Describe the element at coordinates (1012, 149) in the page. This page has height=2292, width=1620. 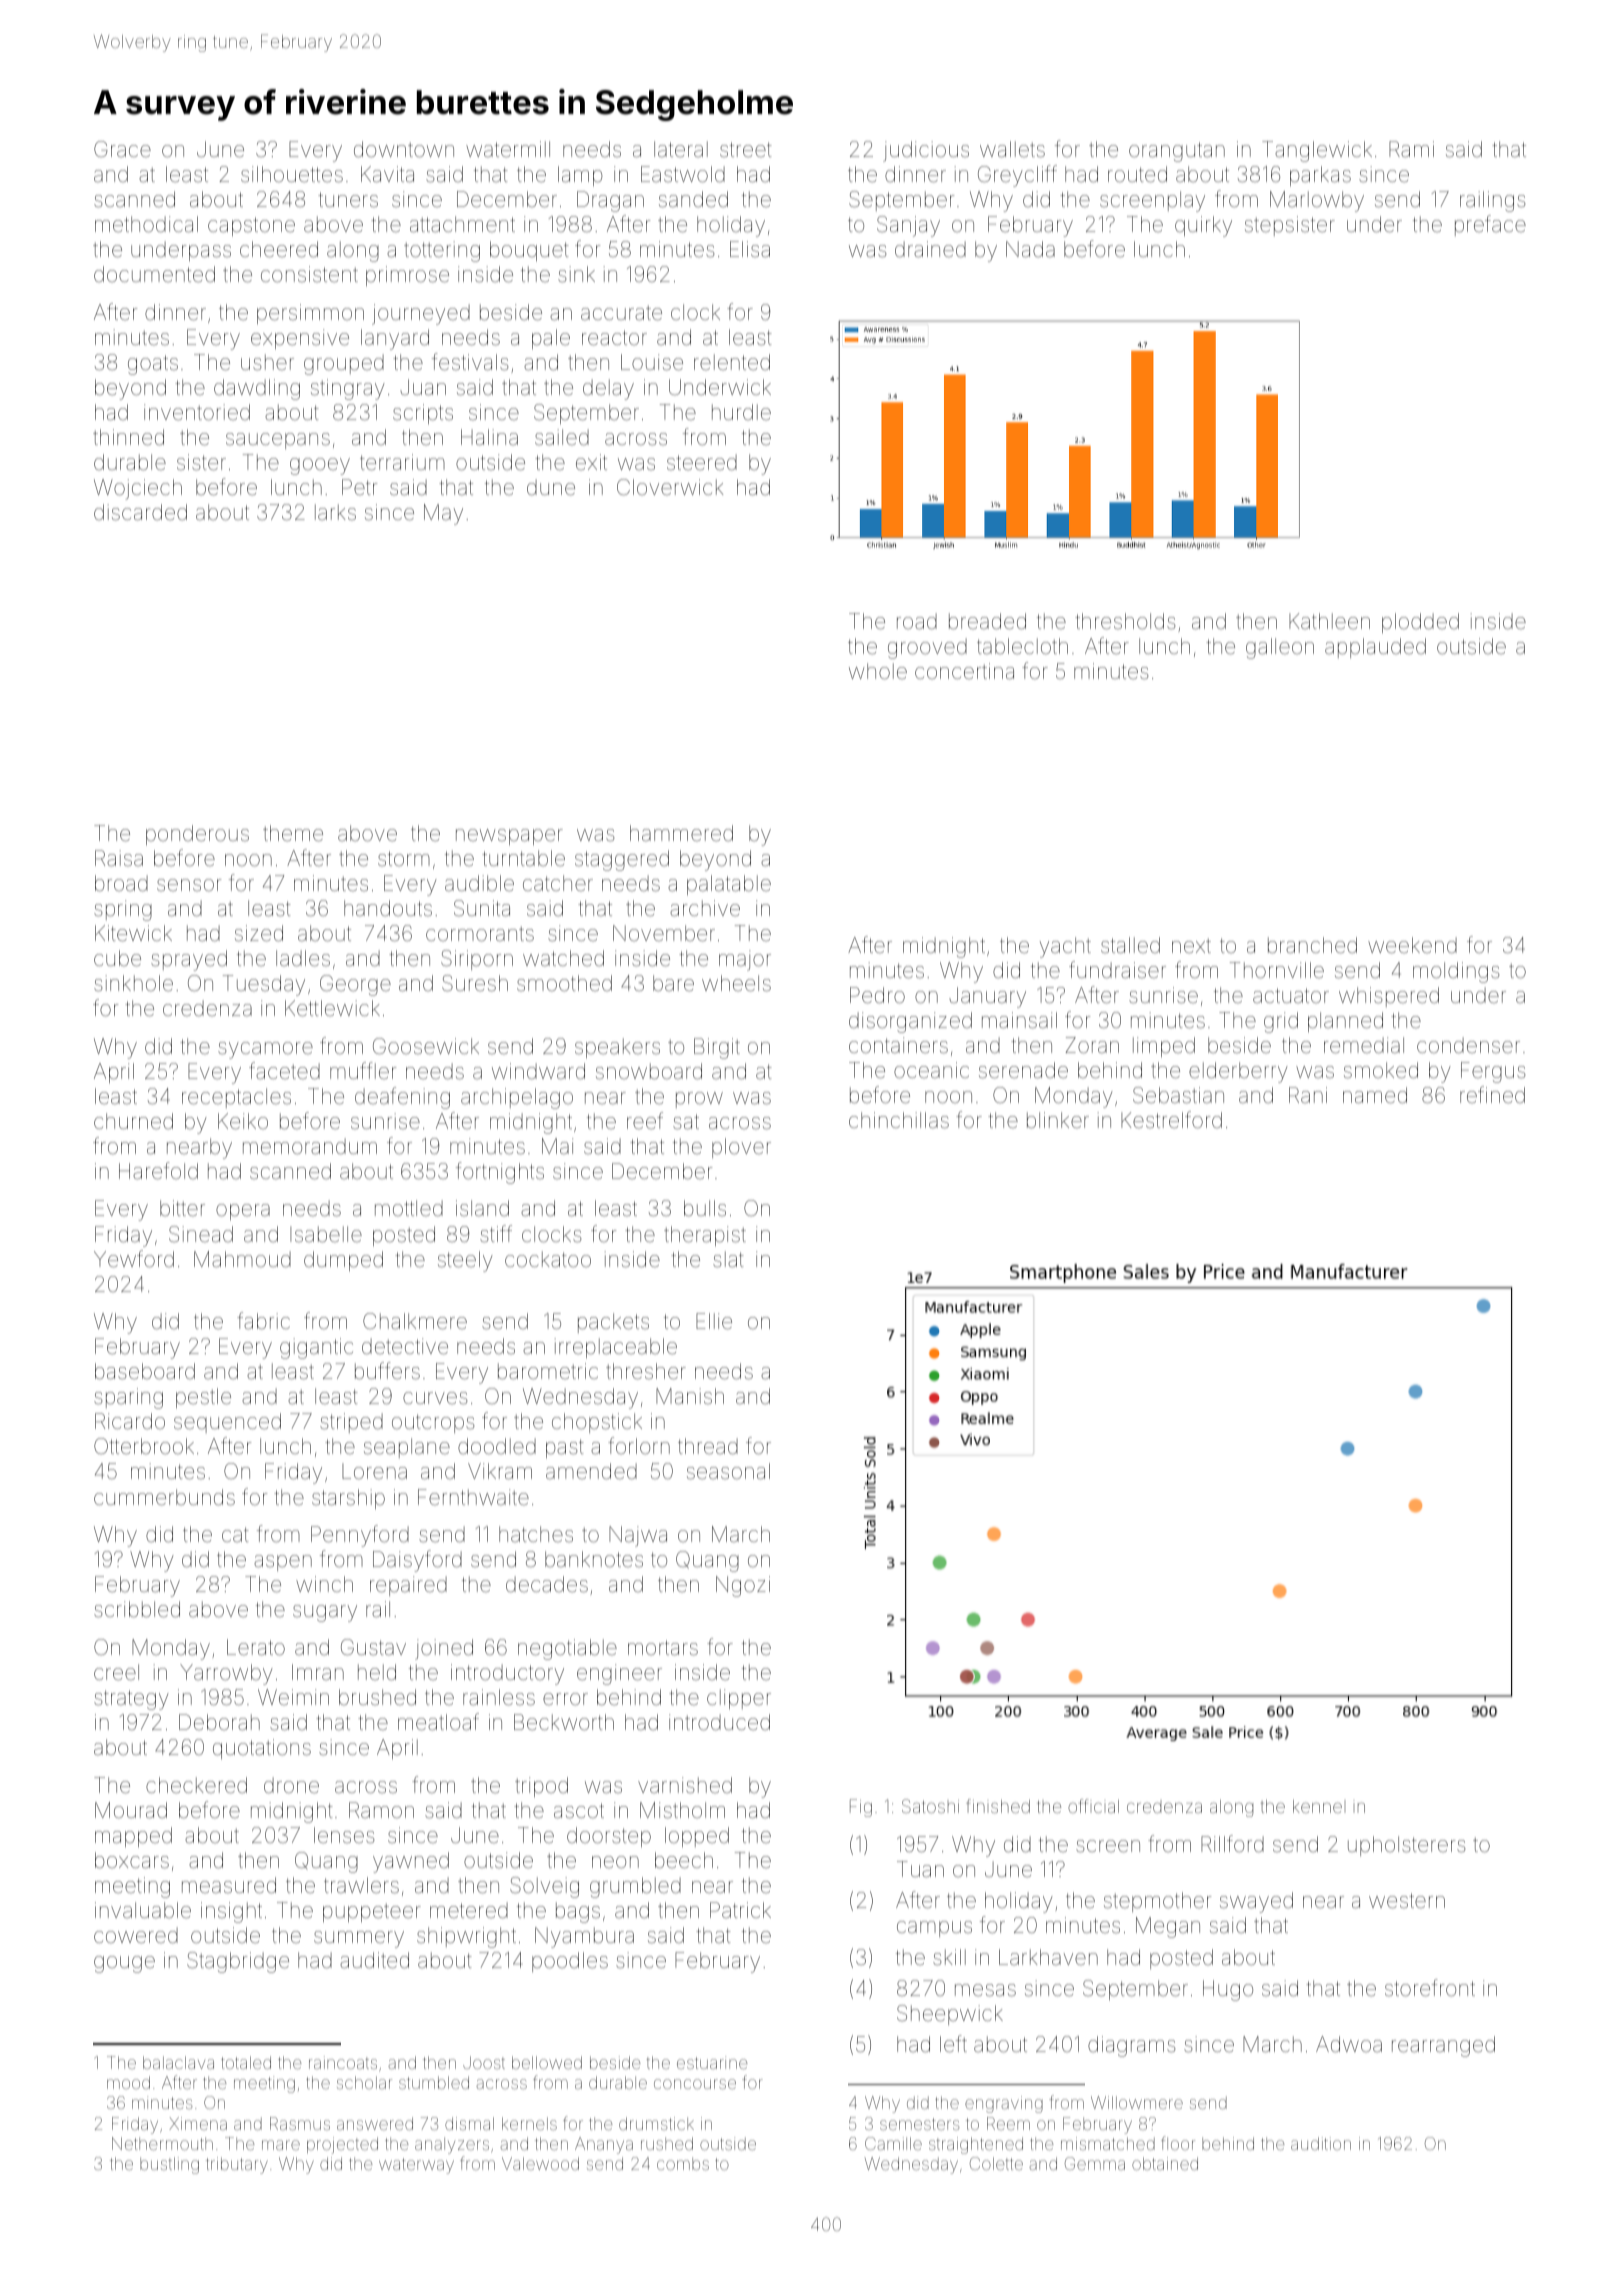
I see `wallets` at that location.
